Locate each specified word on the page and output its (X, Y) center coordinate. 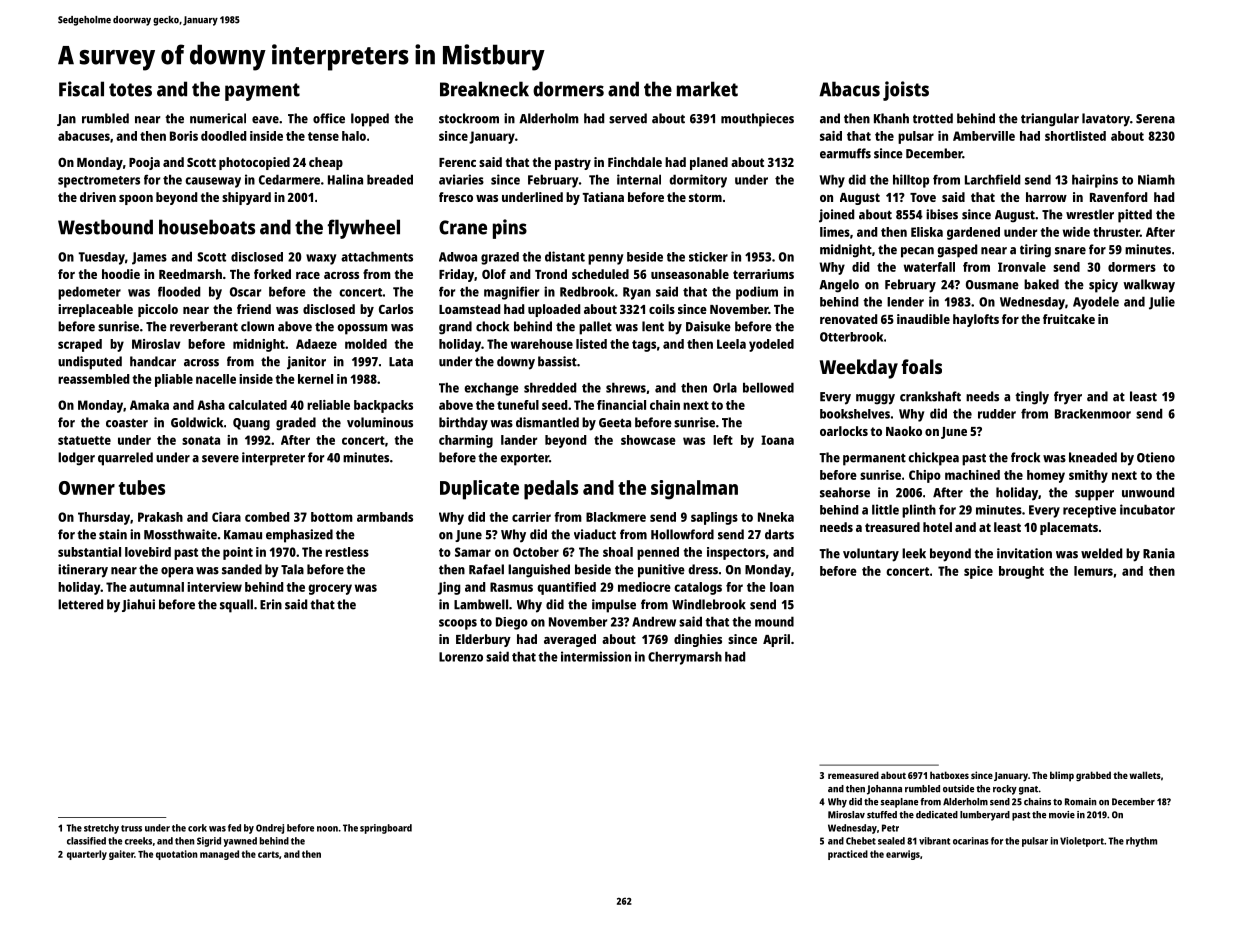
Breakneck (484, 89)
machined (972, 475)
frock (1025, 457)
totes (130, 90)
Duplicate (479, 490)
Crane (463, 227)
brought (1021, 572)
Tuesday (101, 258)
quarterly (87, 855)
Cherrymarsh (685, 658)
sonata (201, 440)
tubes (142, 487)
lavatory (1106, 120)
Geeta (615, 423)
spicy (1103, 286)
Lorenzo (461, 657)
